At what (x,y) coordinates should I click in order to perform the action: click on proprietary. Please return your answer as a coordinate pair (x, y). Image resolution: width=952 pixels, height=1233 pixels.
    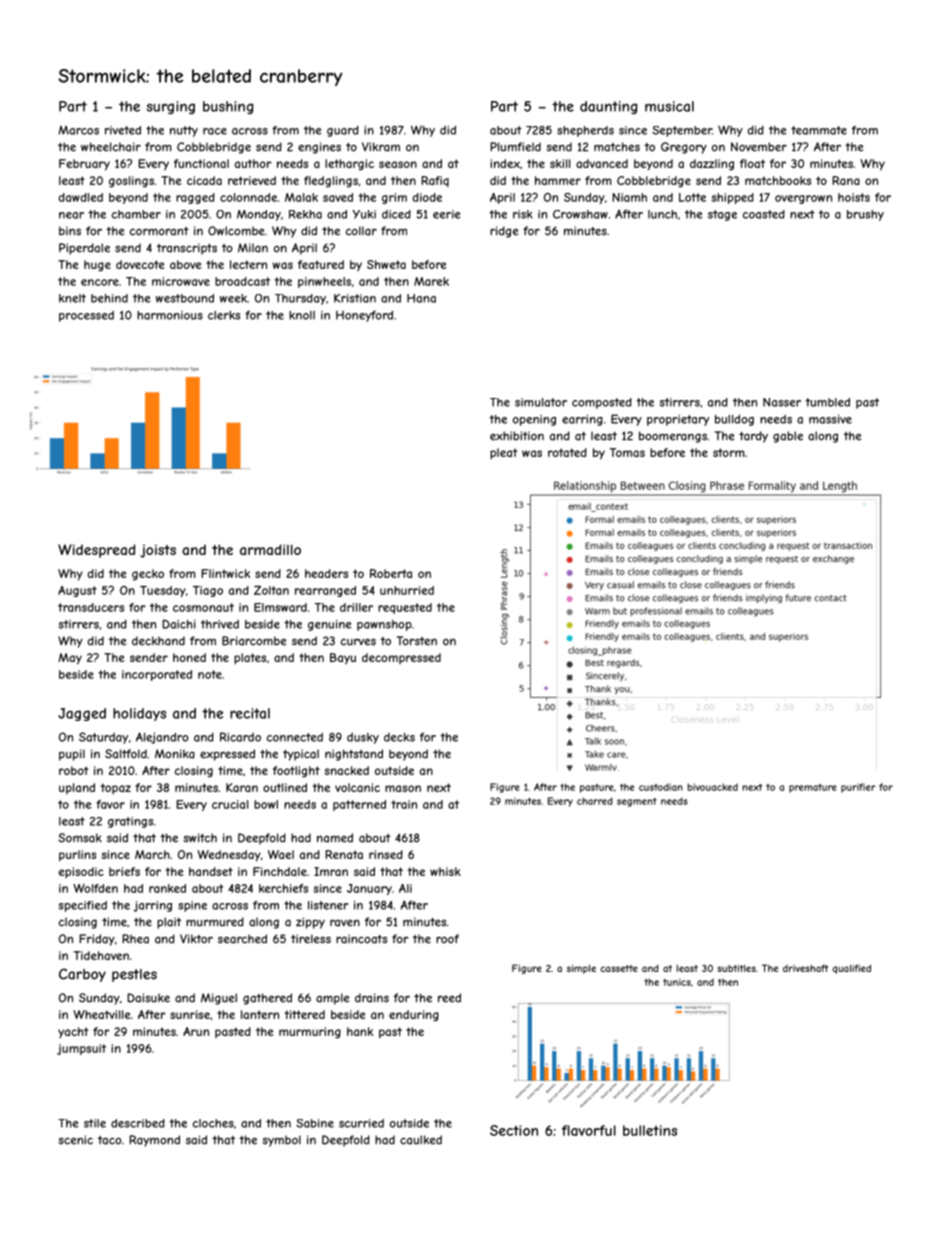
    Looking at the image, I should click on (678, 420).
